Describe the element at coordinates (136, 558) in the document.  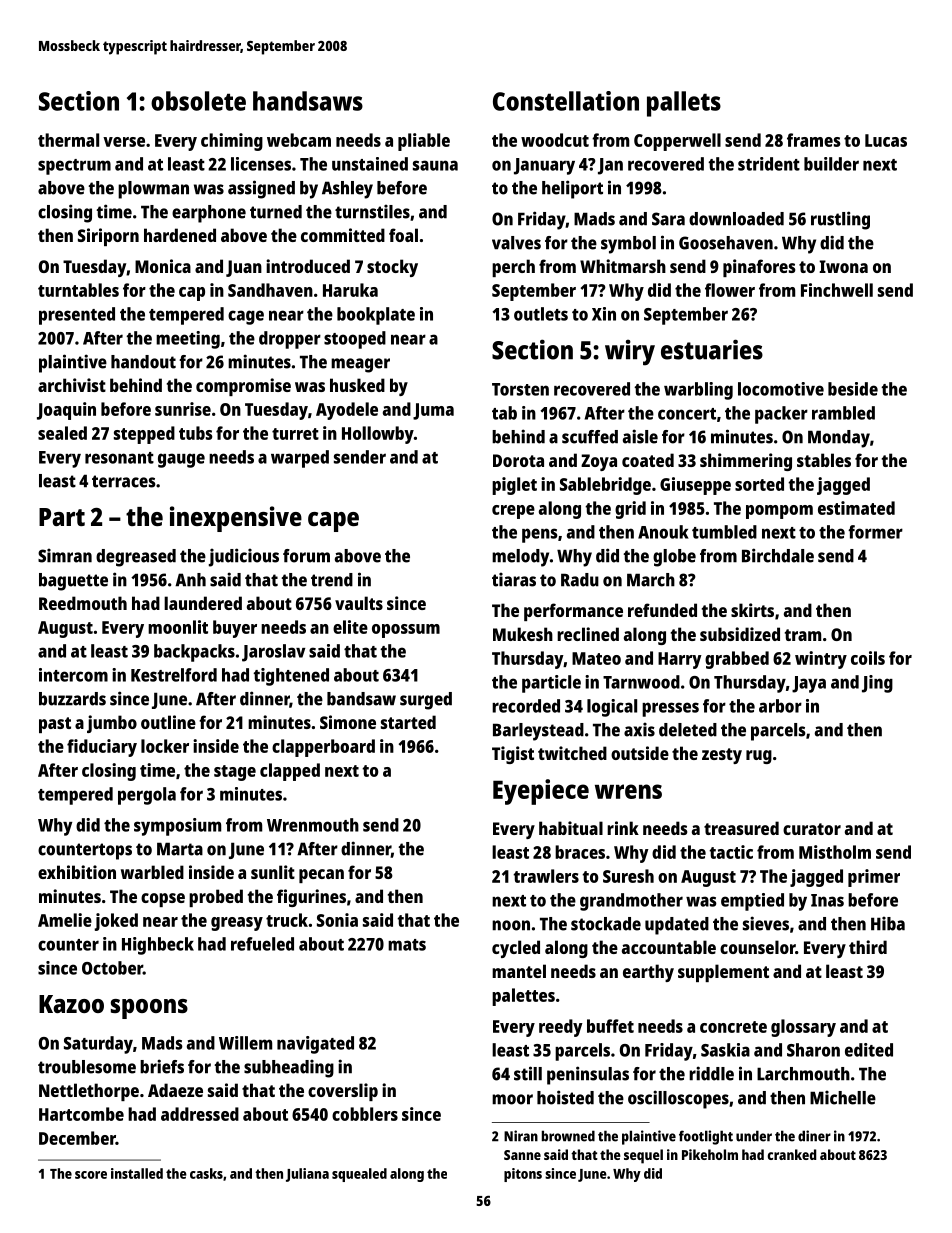
I see `degreased` at that location.
